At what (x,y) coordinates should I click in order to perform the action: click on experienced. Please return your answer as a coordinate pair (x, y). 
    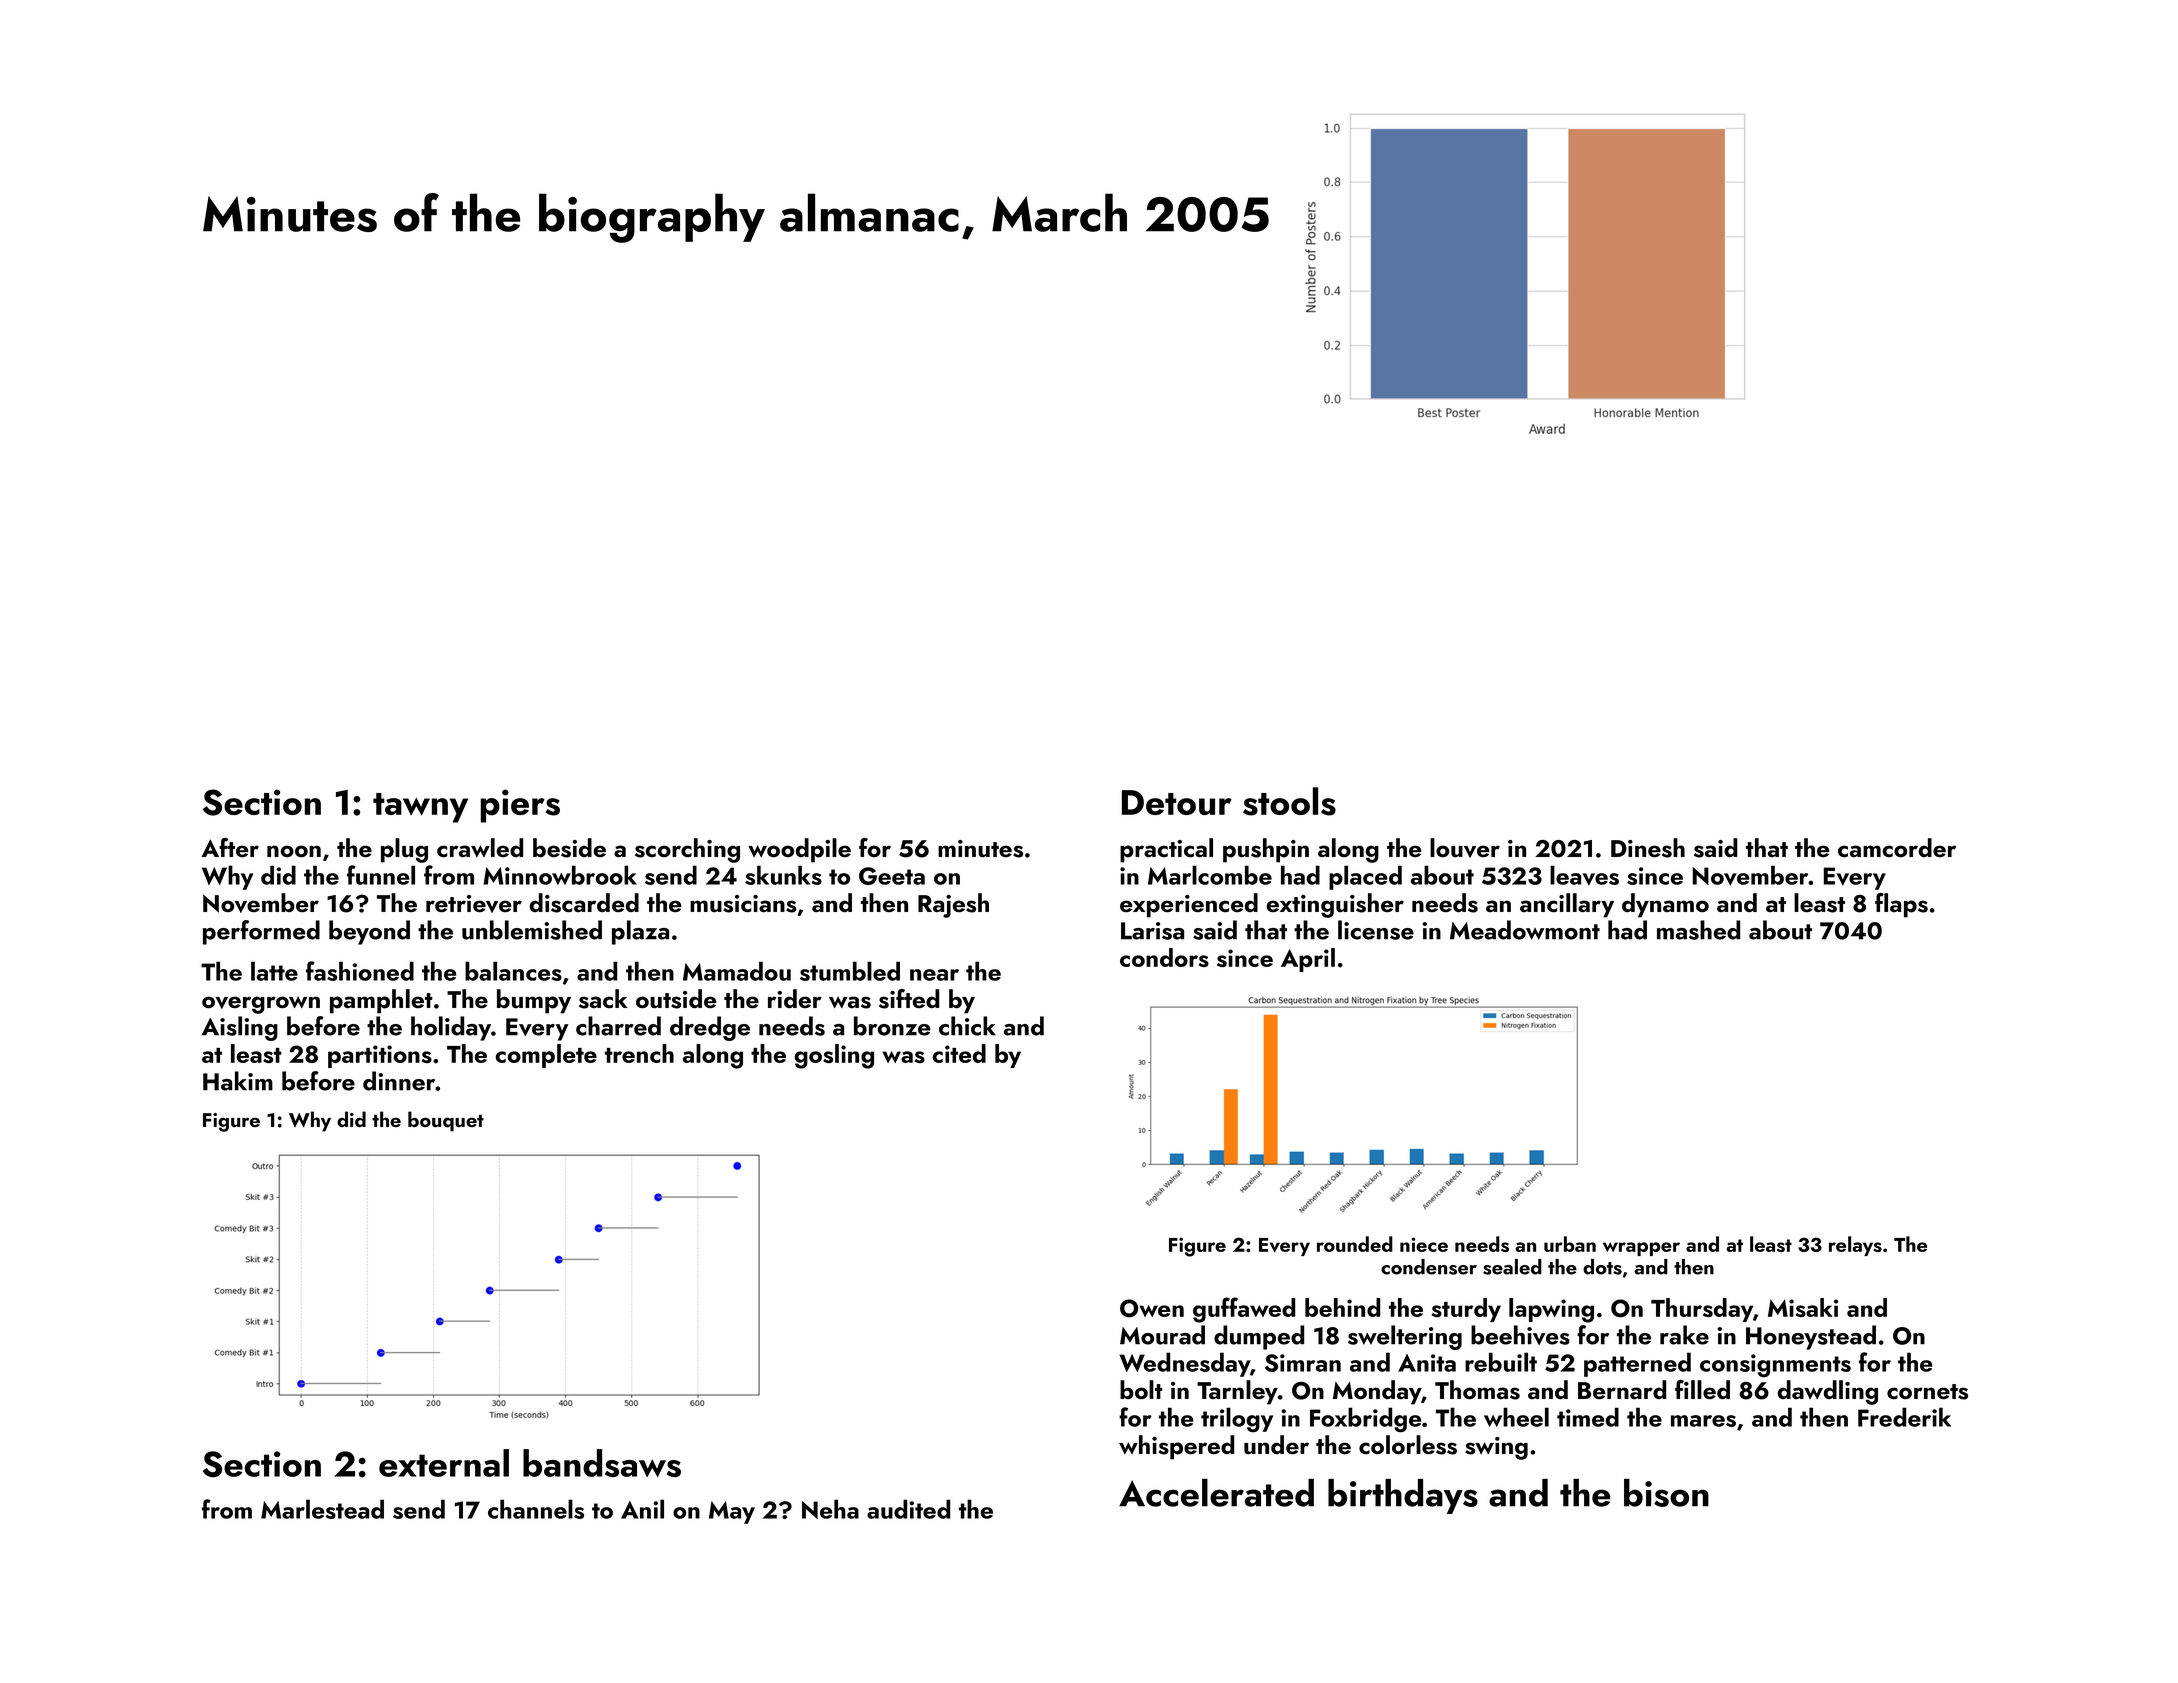
    Looking at the image, I should click on (1189, 905).
